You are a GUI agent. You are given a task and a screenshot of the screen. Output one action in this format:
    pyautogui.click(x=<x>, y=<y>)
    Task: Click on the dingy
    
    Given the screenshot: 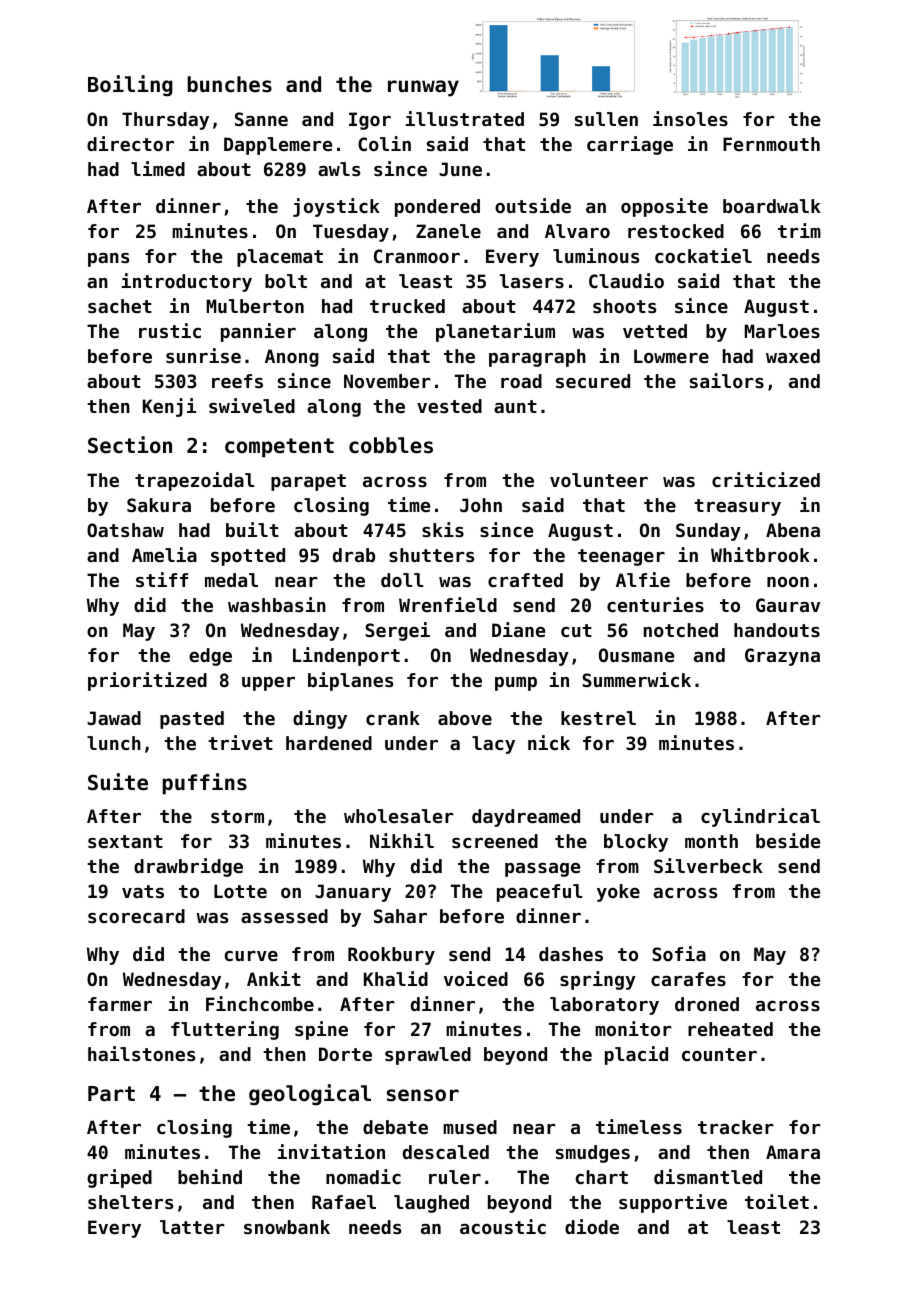 What is the action you would take?
    pyautogui.click(x=320, y=719)
